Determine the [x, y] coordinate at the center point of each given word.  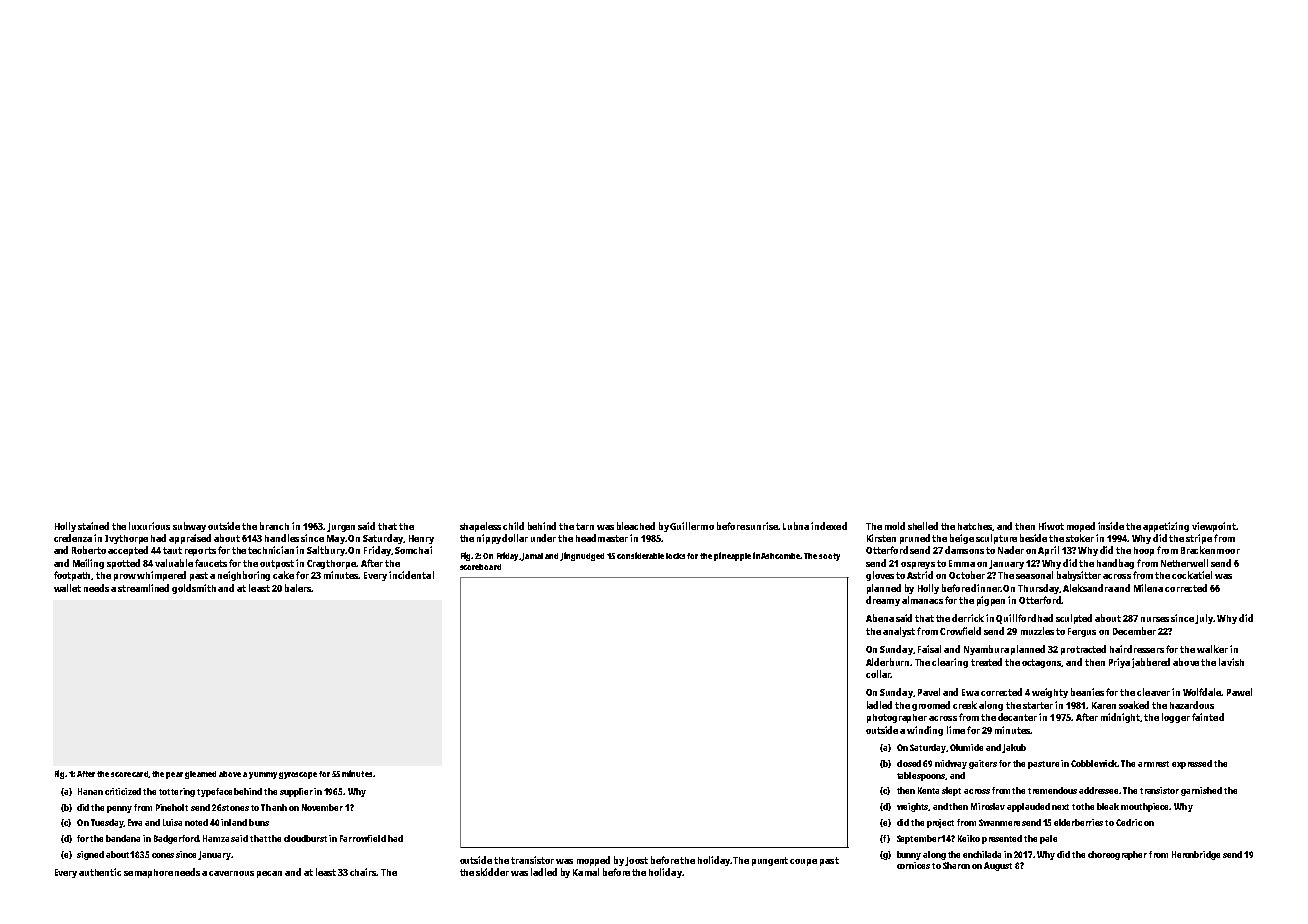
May [336, 539]
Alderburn [888, 662]
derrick [968, 618]
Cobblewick [1094, 763]
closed [909, 763]
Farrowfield [363, 838]
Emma [962, 563]
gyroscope [298, 775]
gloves [880, 576]
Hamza [216, 838]
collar [878, 674]
